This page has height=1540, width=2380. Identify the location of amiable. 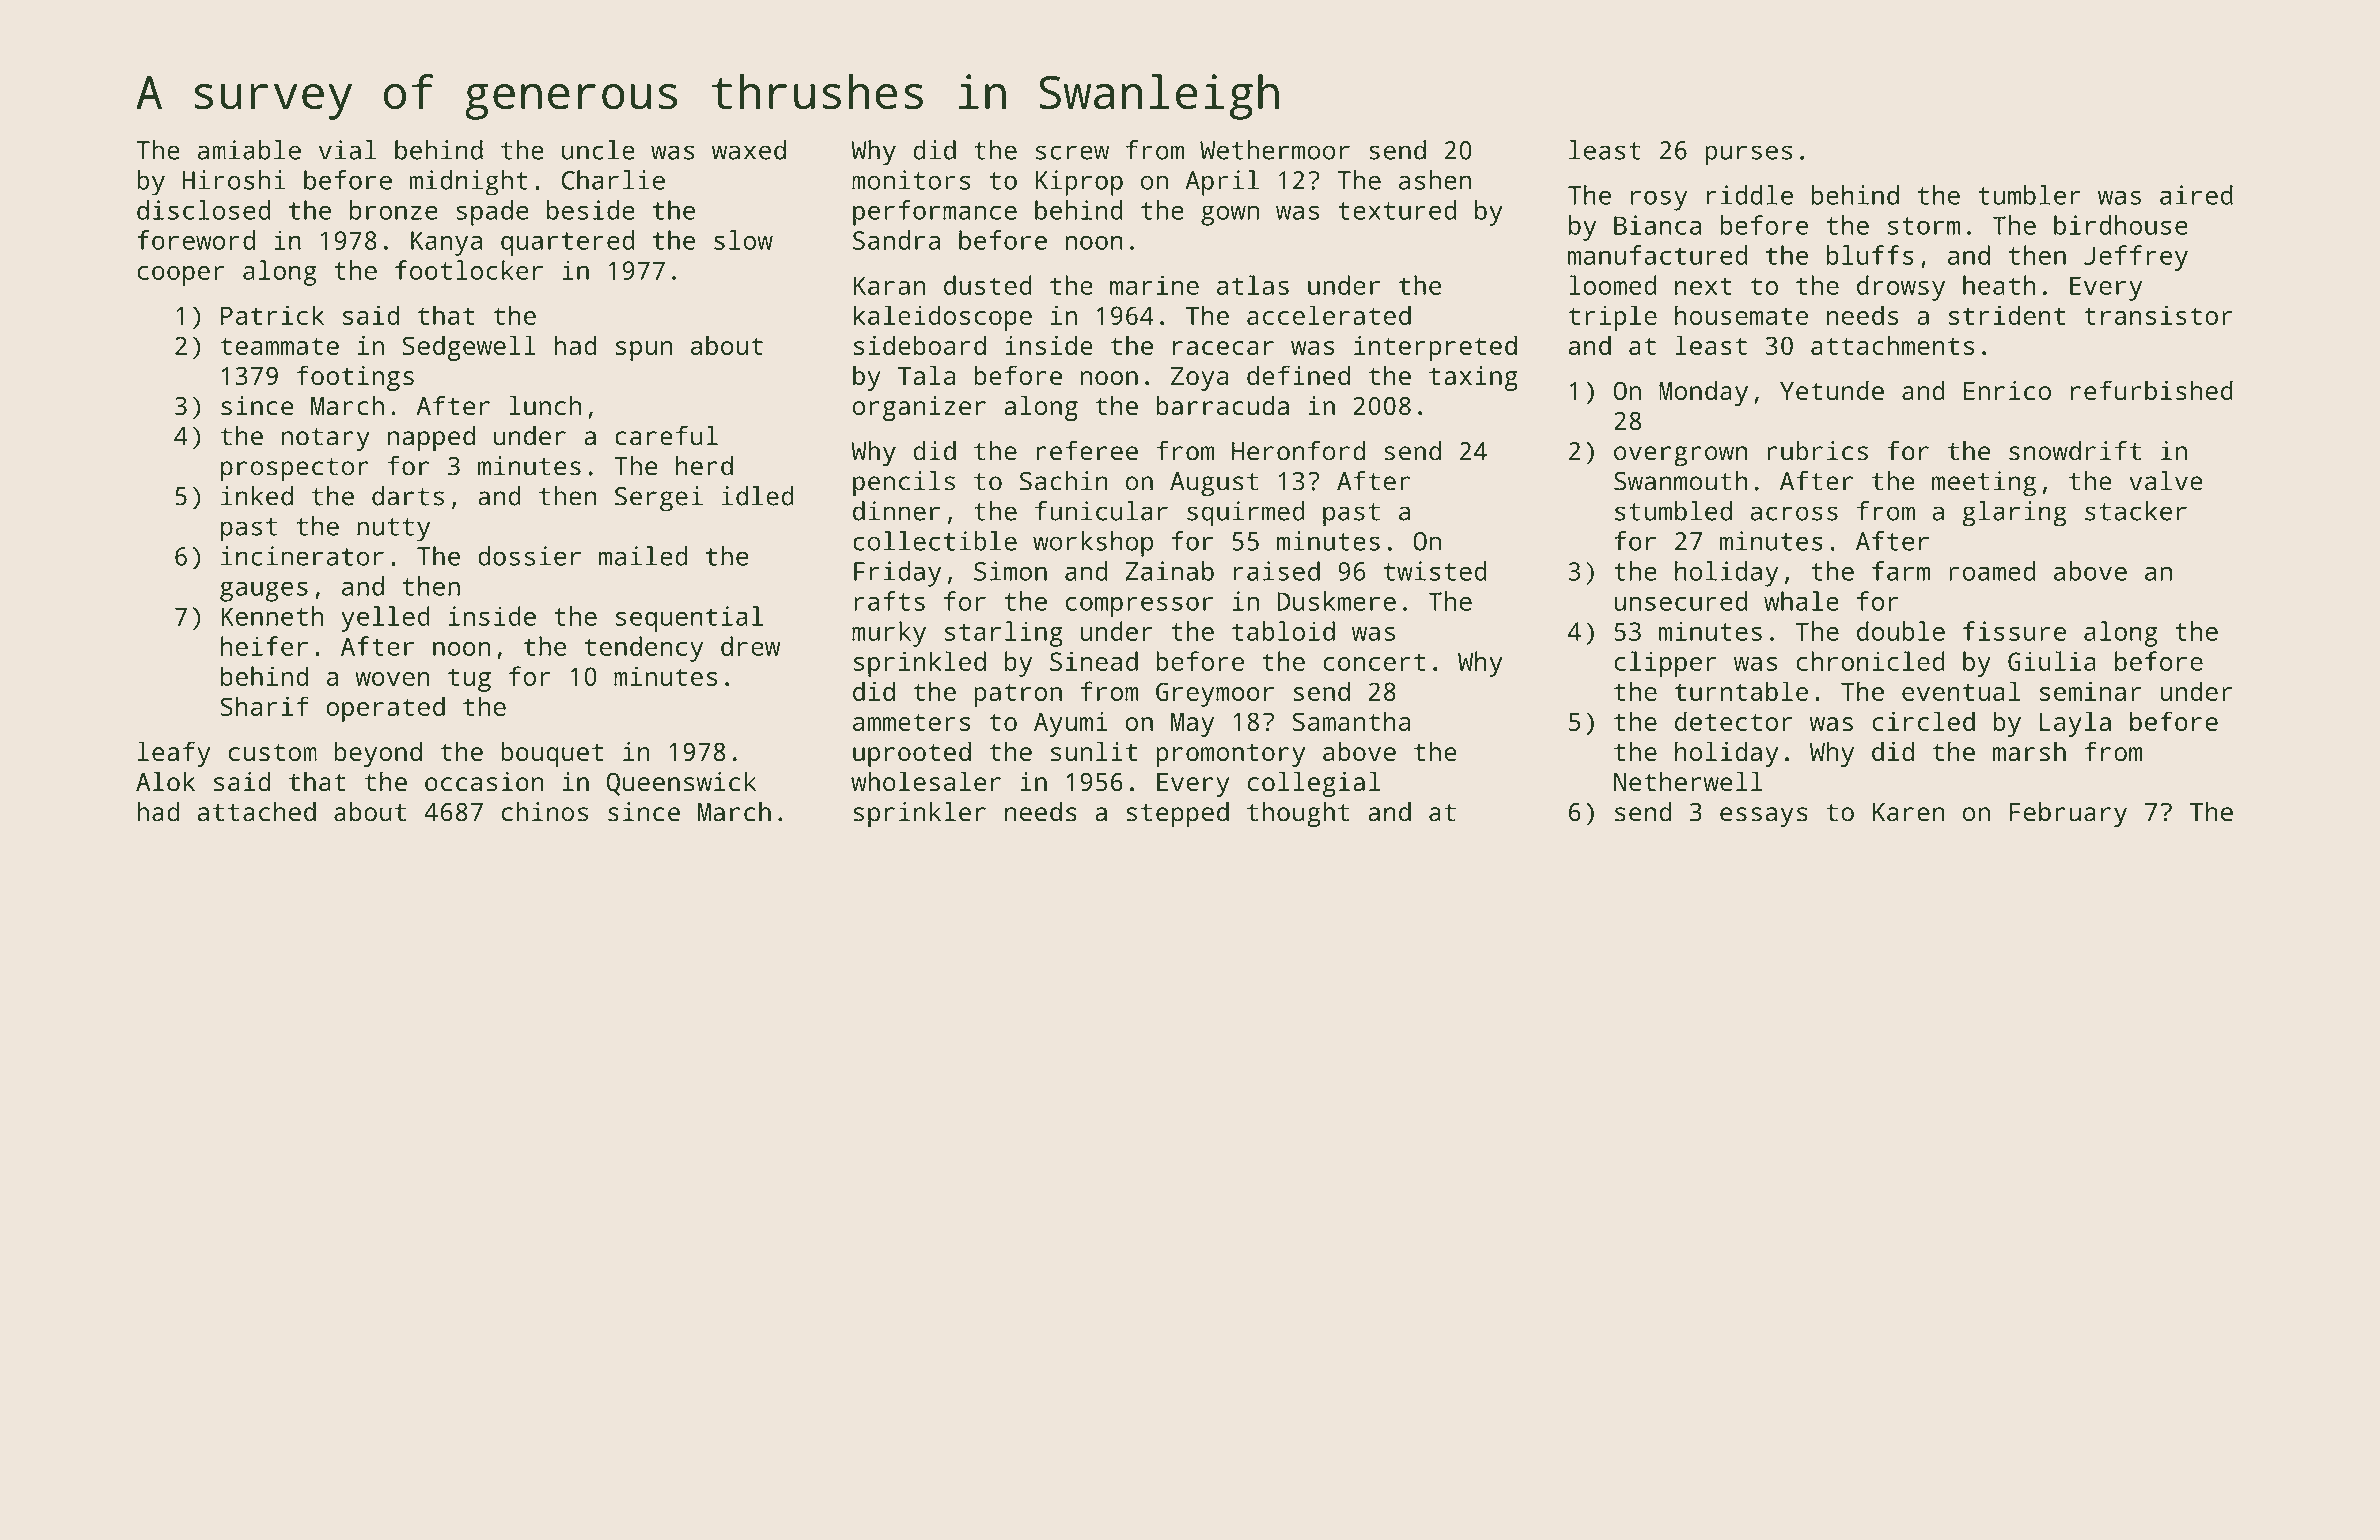
(249, 150).
